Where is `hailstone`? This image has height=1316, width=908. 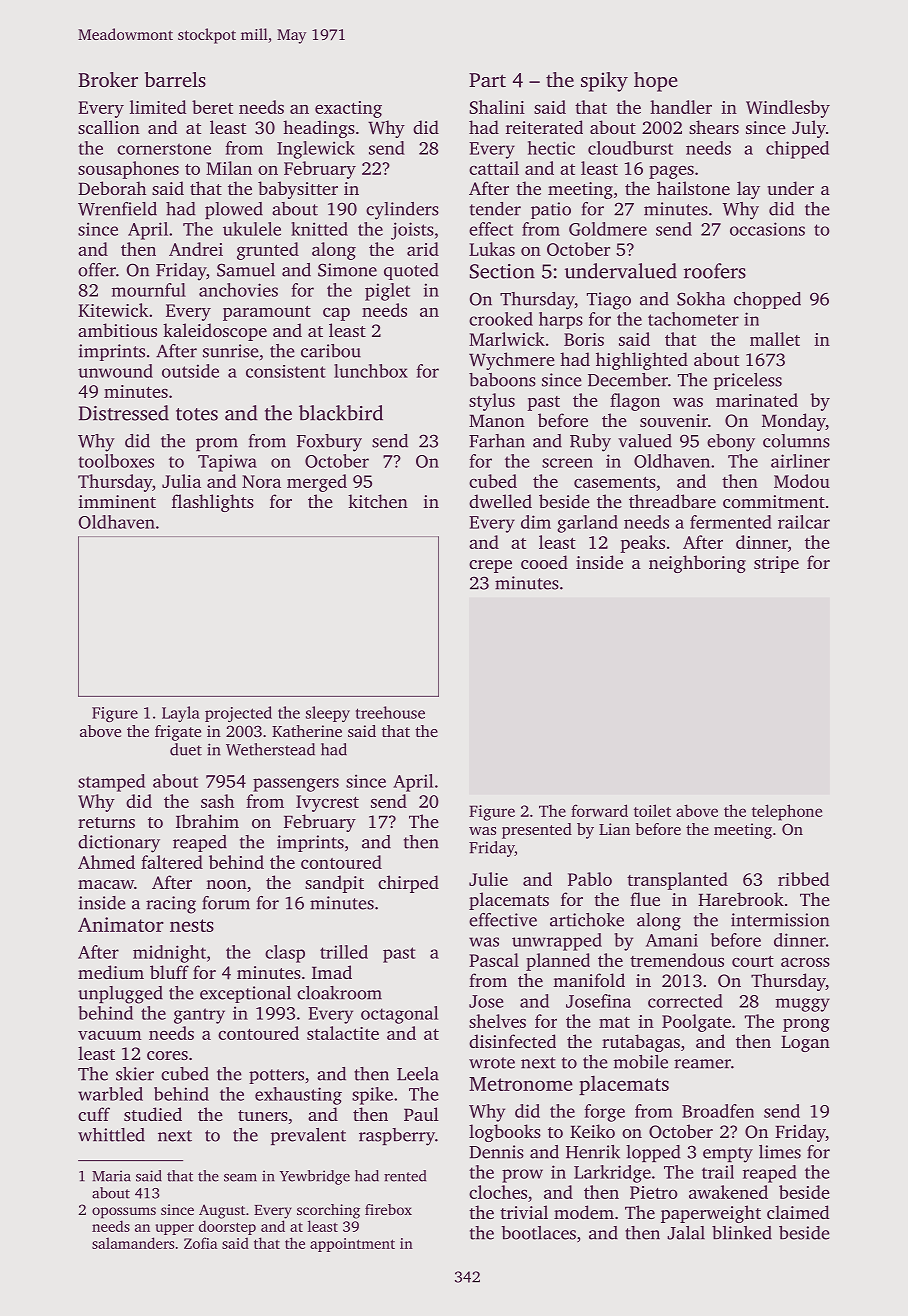 hailstone is located at coordinates (693, 188).
